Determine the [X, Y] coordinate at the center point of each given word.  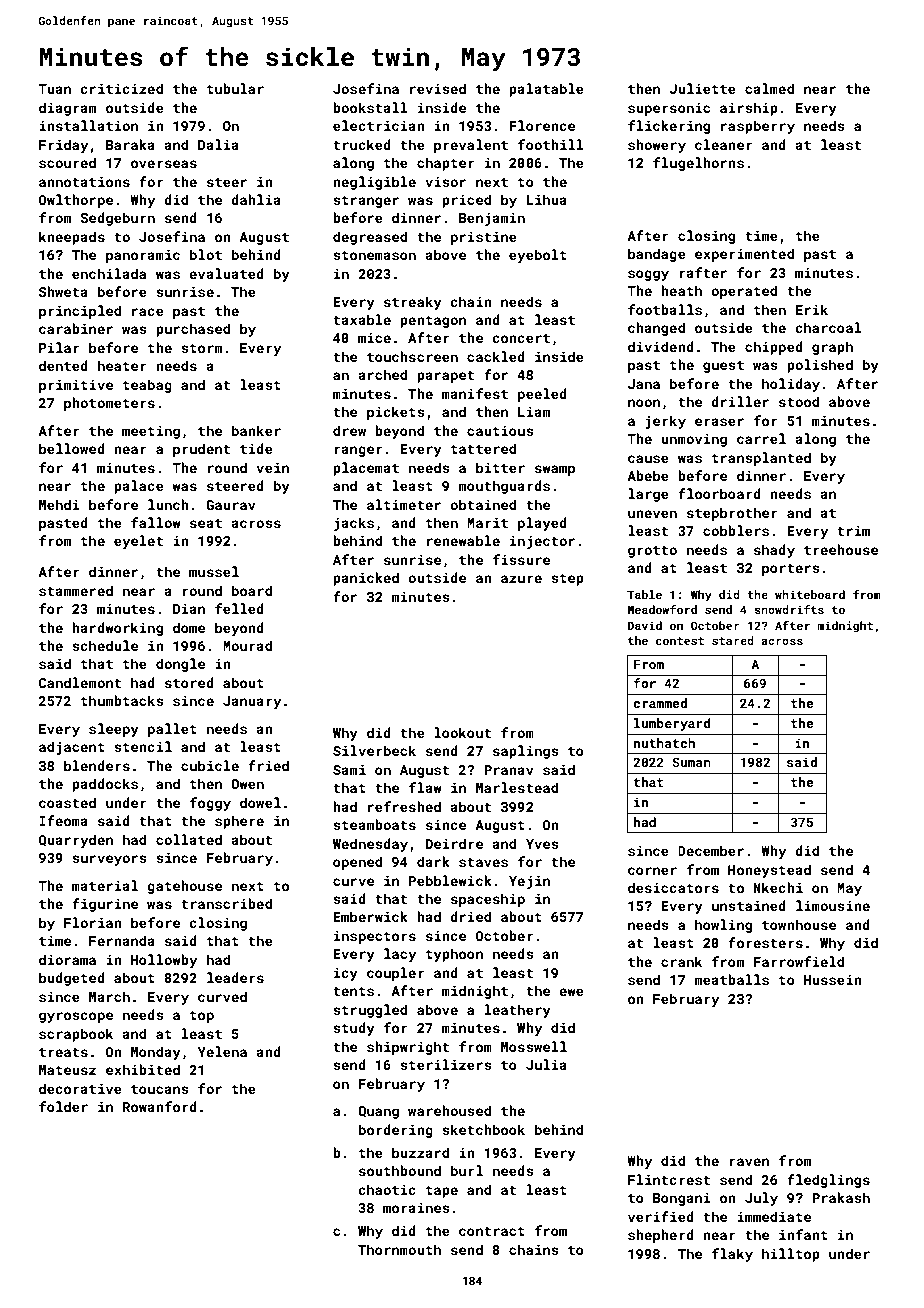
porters [790, 570]
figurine [105, 905]
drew [349, 430]
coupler [396, 974]
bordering [396, 1131]
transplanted [761, 459]
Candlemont [80, 682]
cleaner [724, 144]
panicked [366, 579]
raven [749, 1162]
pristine [484, 238]
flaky [732, 1255]
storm [201, 348]
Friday [63, 146]
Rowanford [160, 1106]
